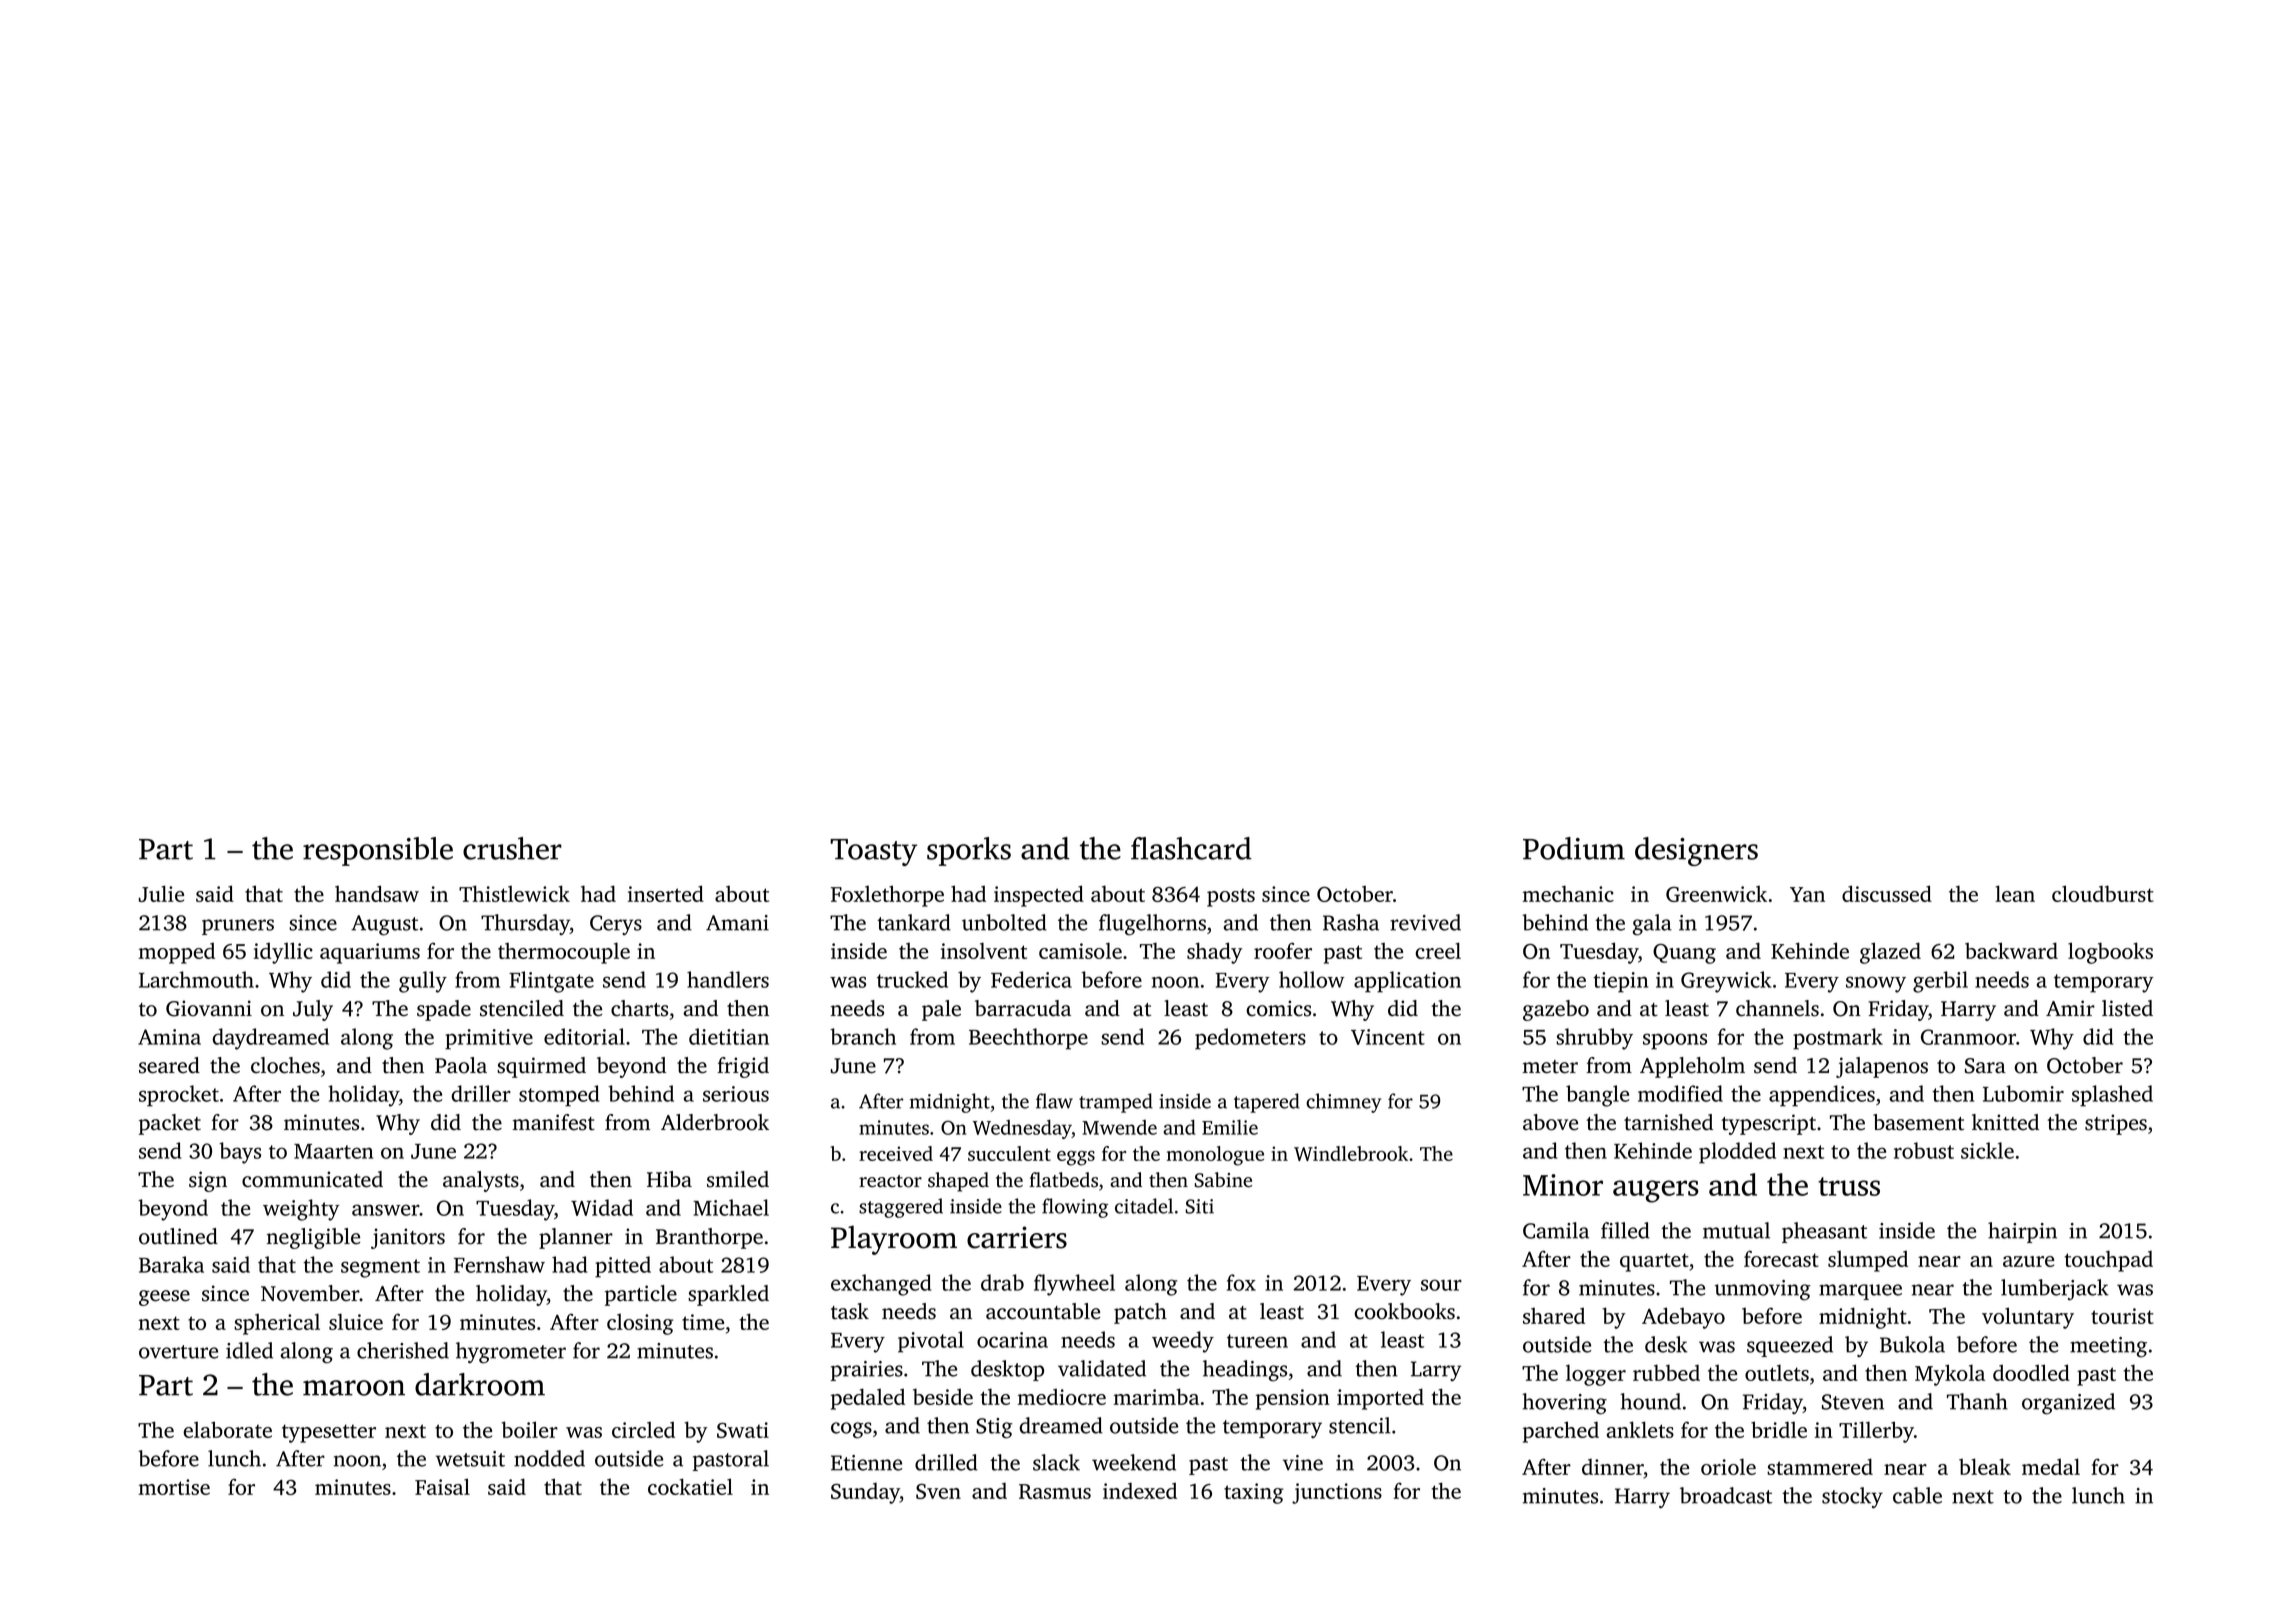 The image size is (2292, 1620). I want to click on cockatiel, so click(690, 1486).
